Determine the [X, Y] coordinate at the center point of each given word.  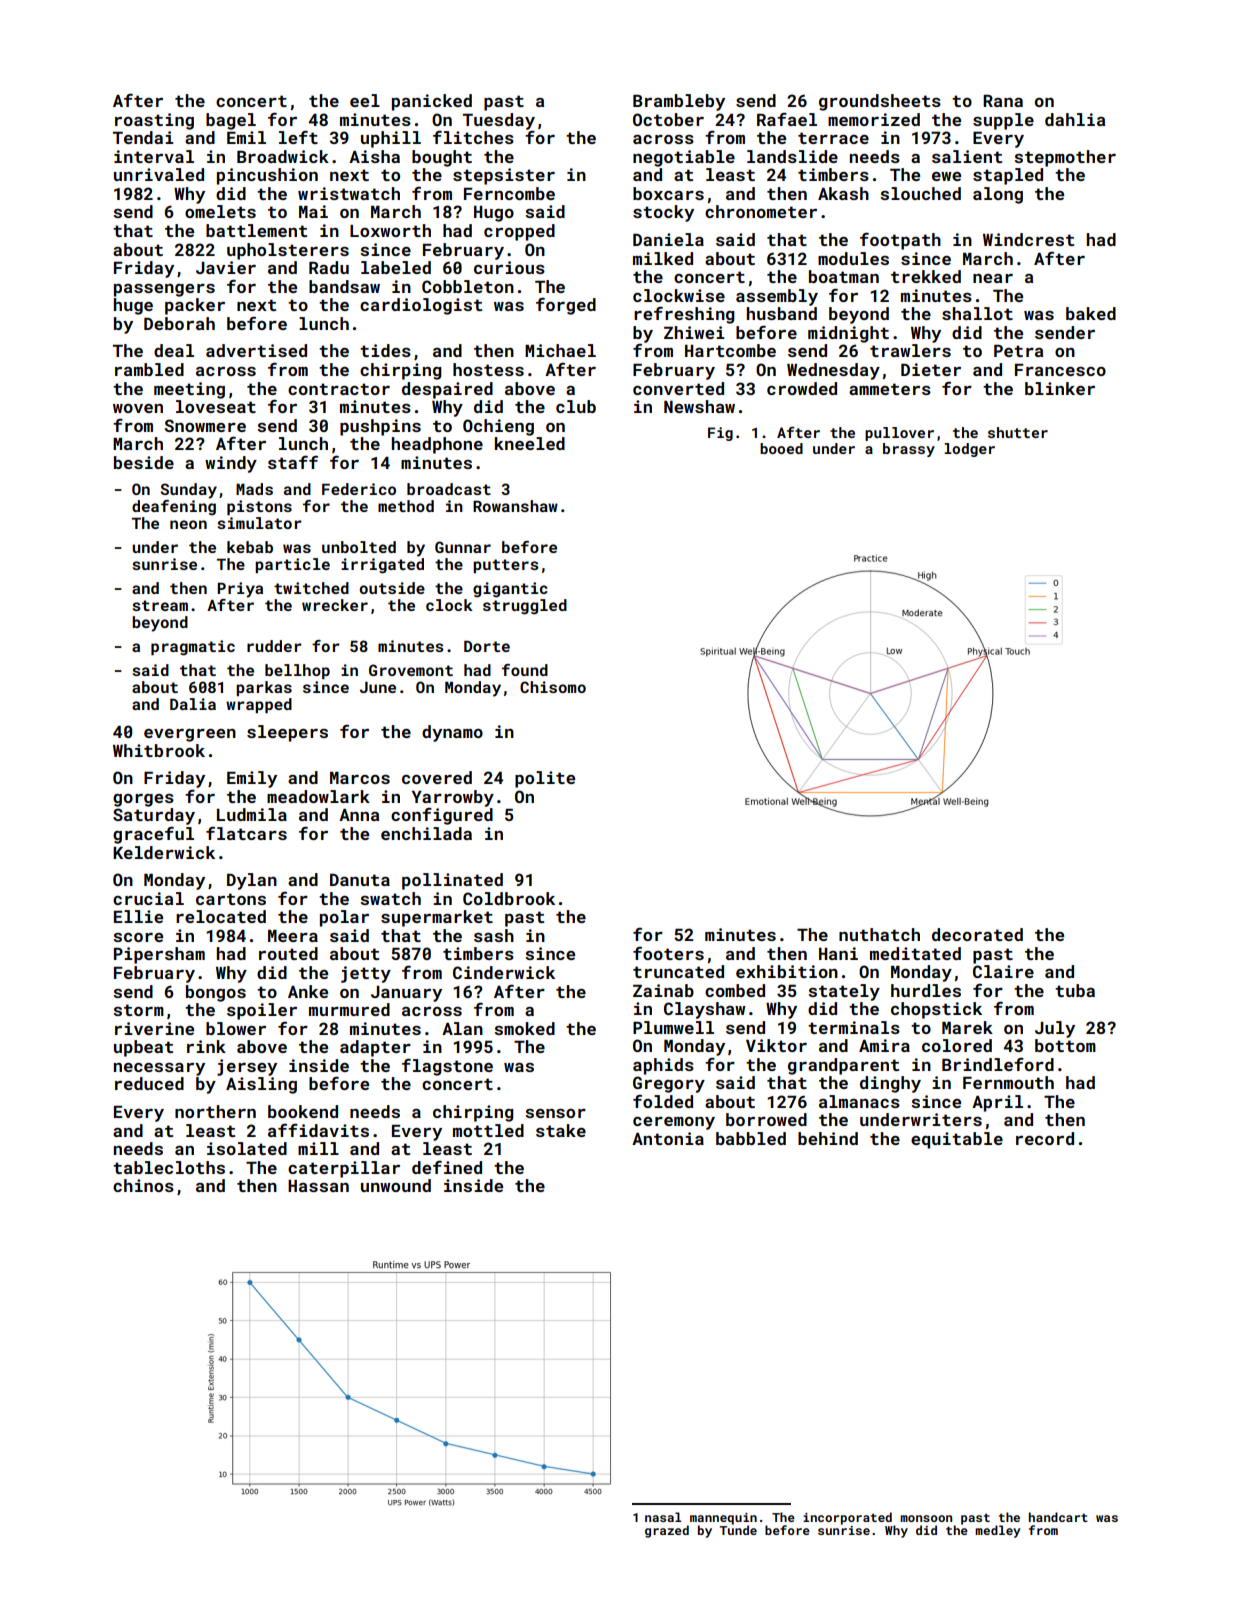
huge [133, 306]
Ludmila [252, 814]
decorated [977, 934]
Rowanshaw [515, 506]
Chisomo [553, 687]
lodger [969, 450]
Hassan [318, 1186]
